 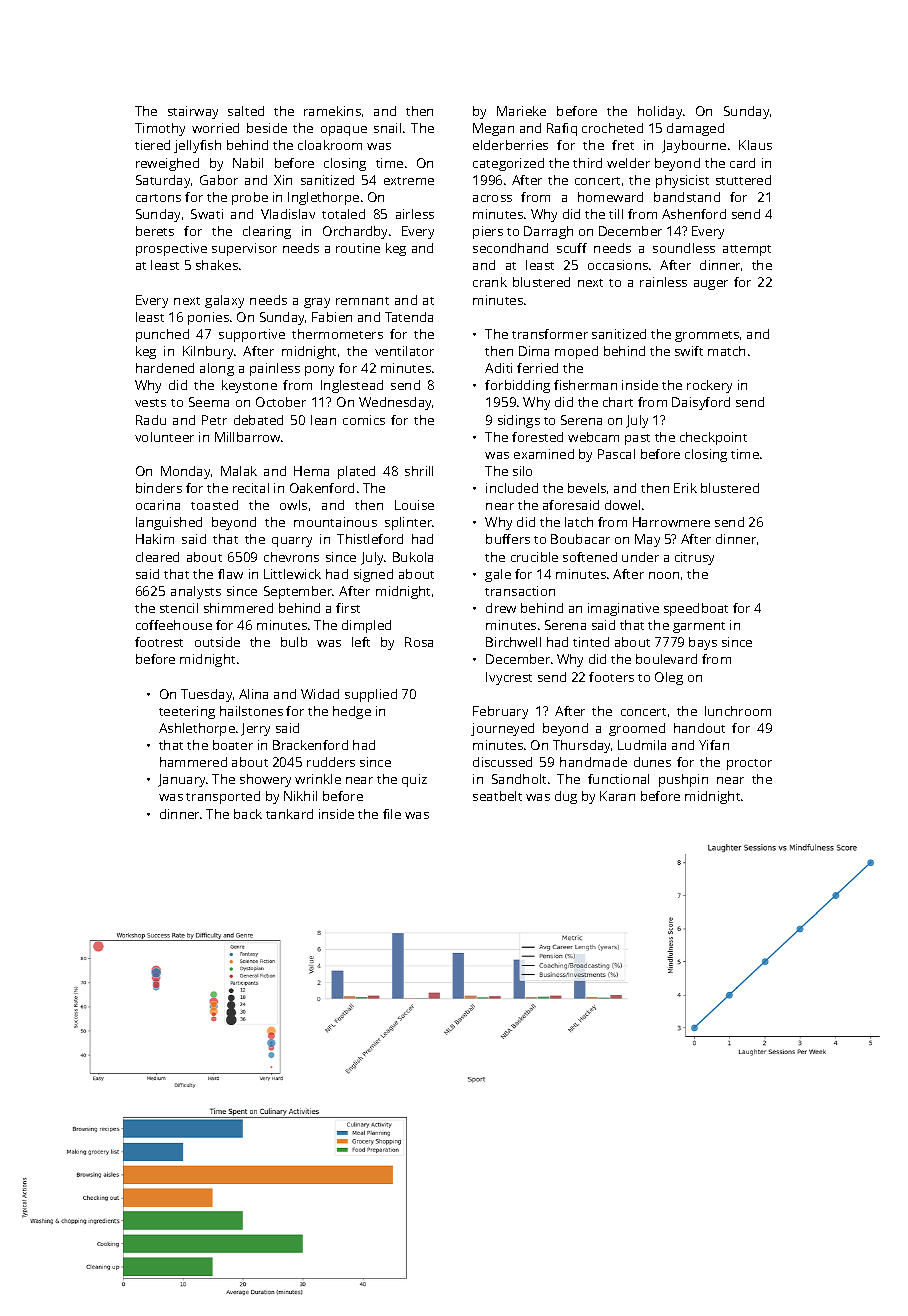 What do you see at coordinates (685, 488) in the screenshot?
I see `Erik` at bounding box center [685, 488].
